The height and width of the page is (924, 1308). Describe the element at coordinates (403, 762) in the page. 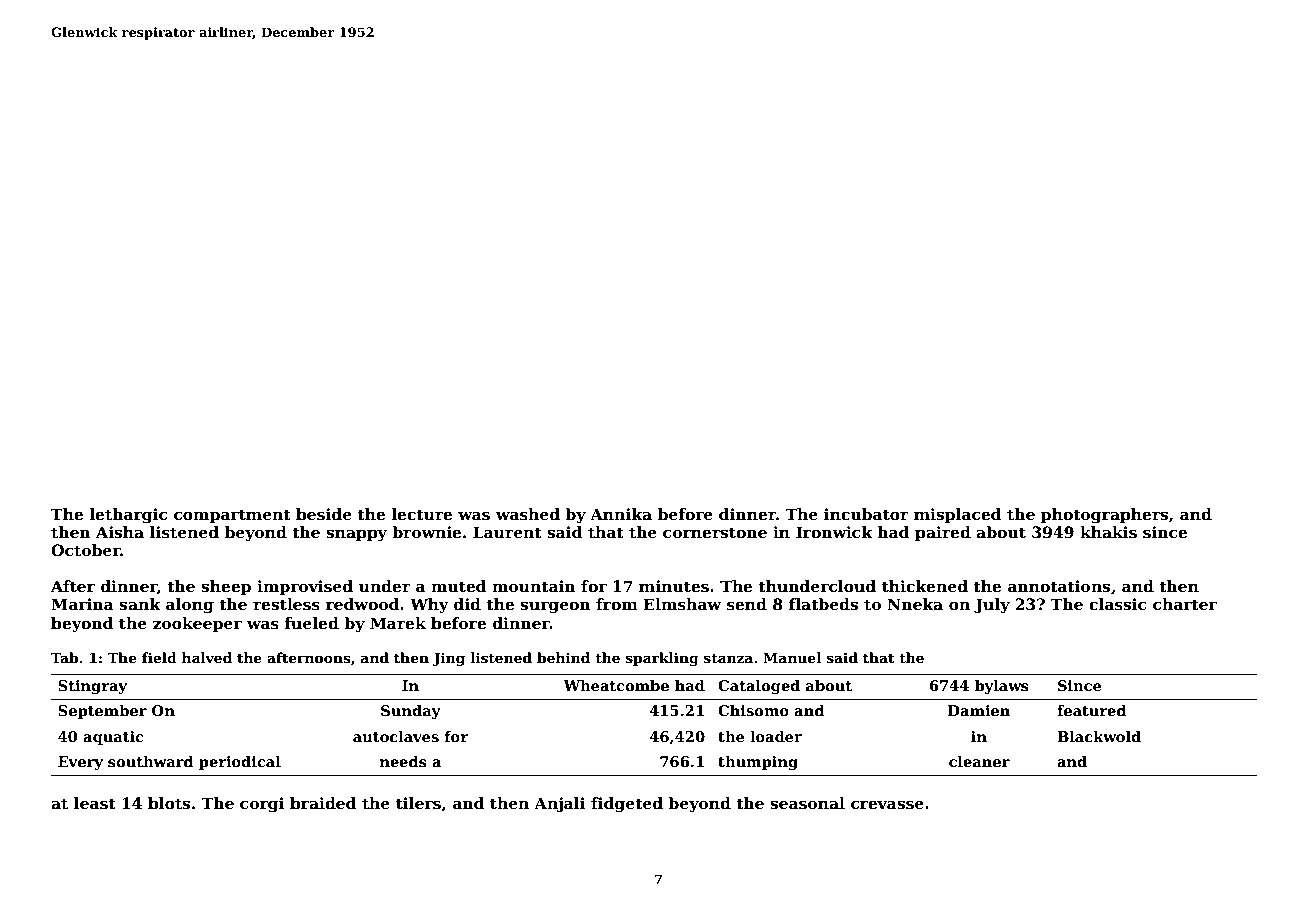

I see `needs` at that location.
